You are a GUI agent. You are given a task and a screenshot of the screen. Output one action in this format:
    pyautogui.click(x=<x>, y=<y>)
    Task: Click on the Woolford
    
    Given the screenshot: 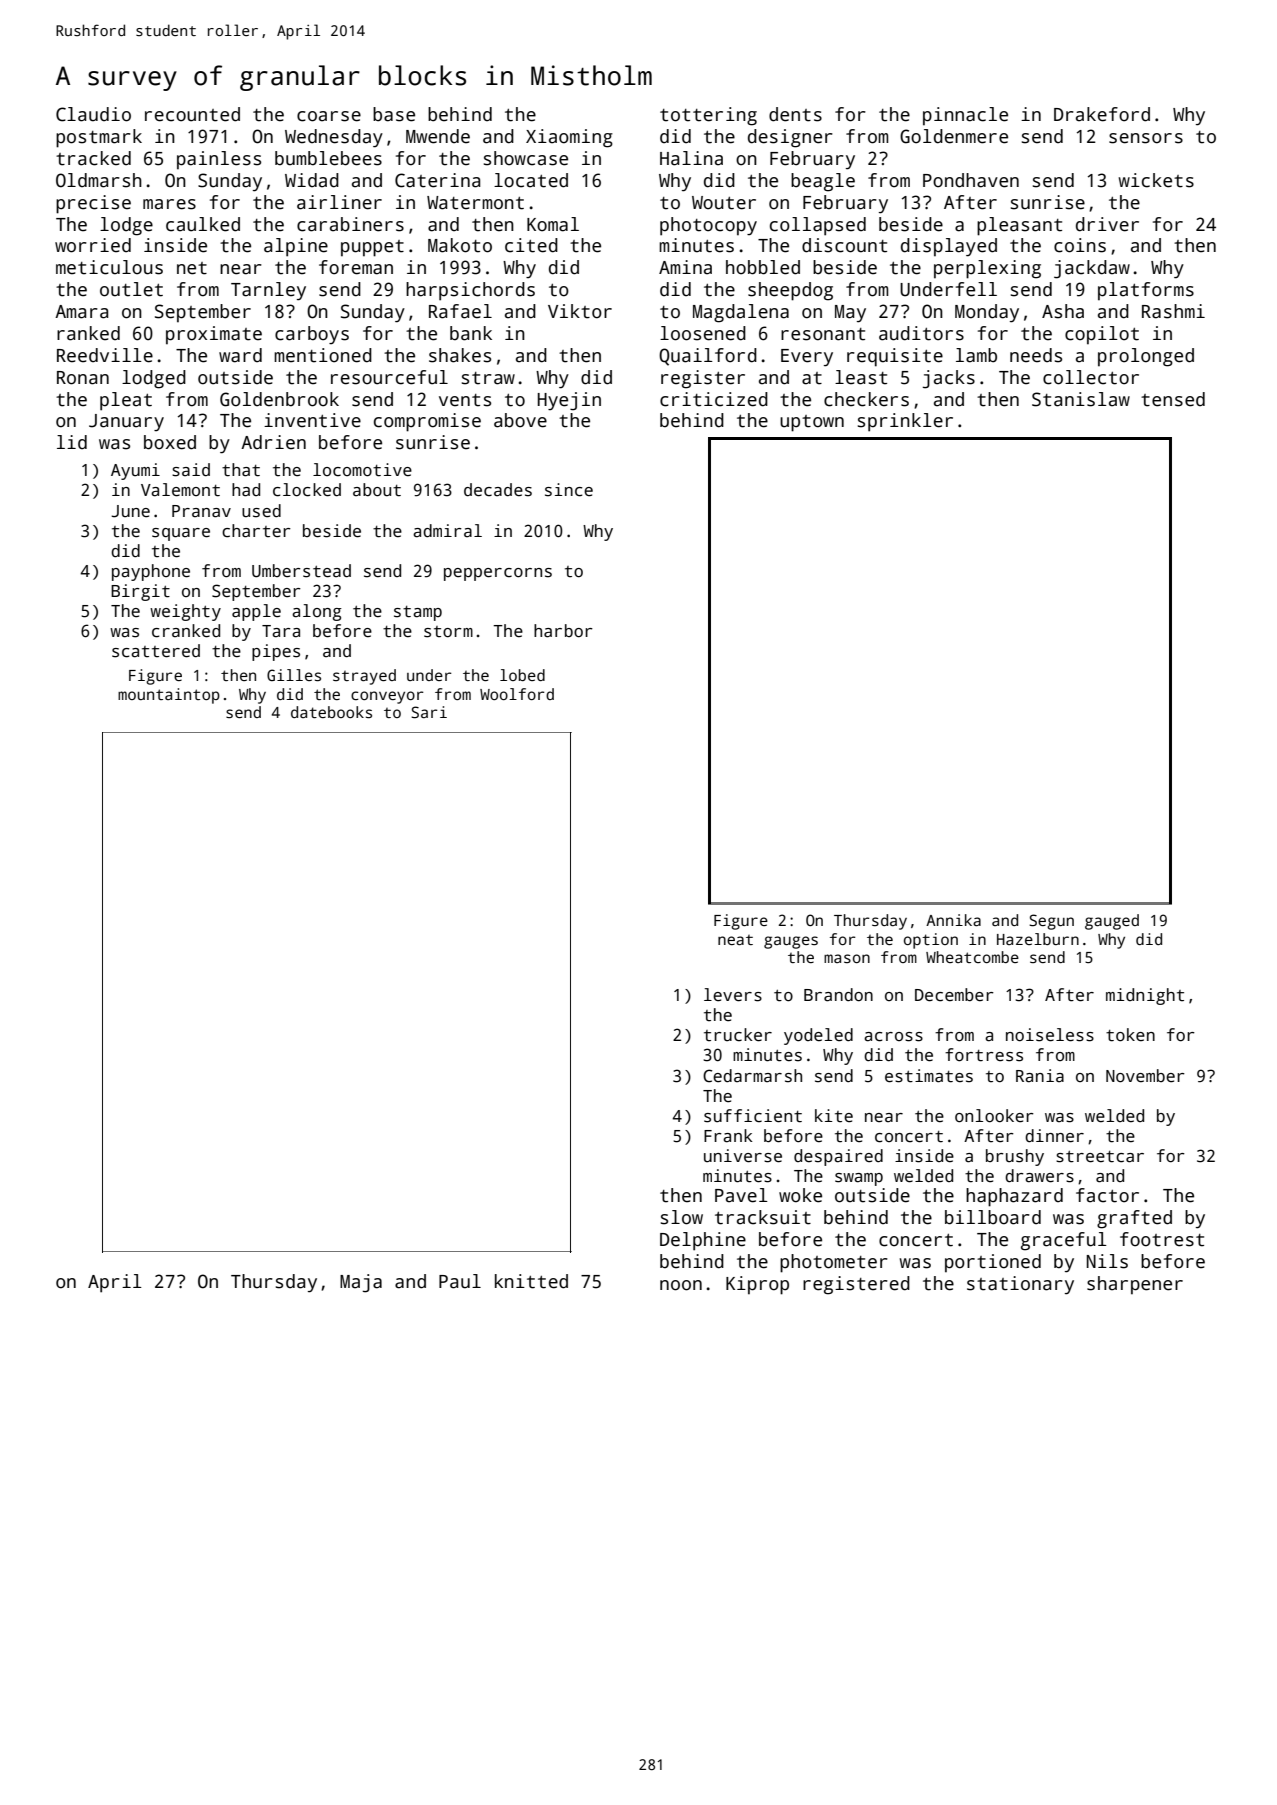 What is the action you would take?
    pyautogui.click(x=517, y=694)
